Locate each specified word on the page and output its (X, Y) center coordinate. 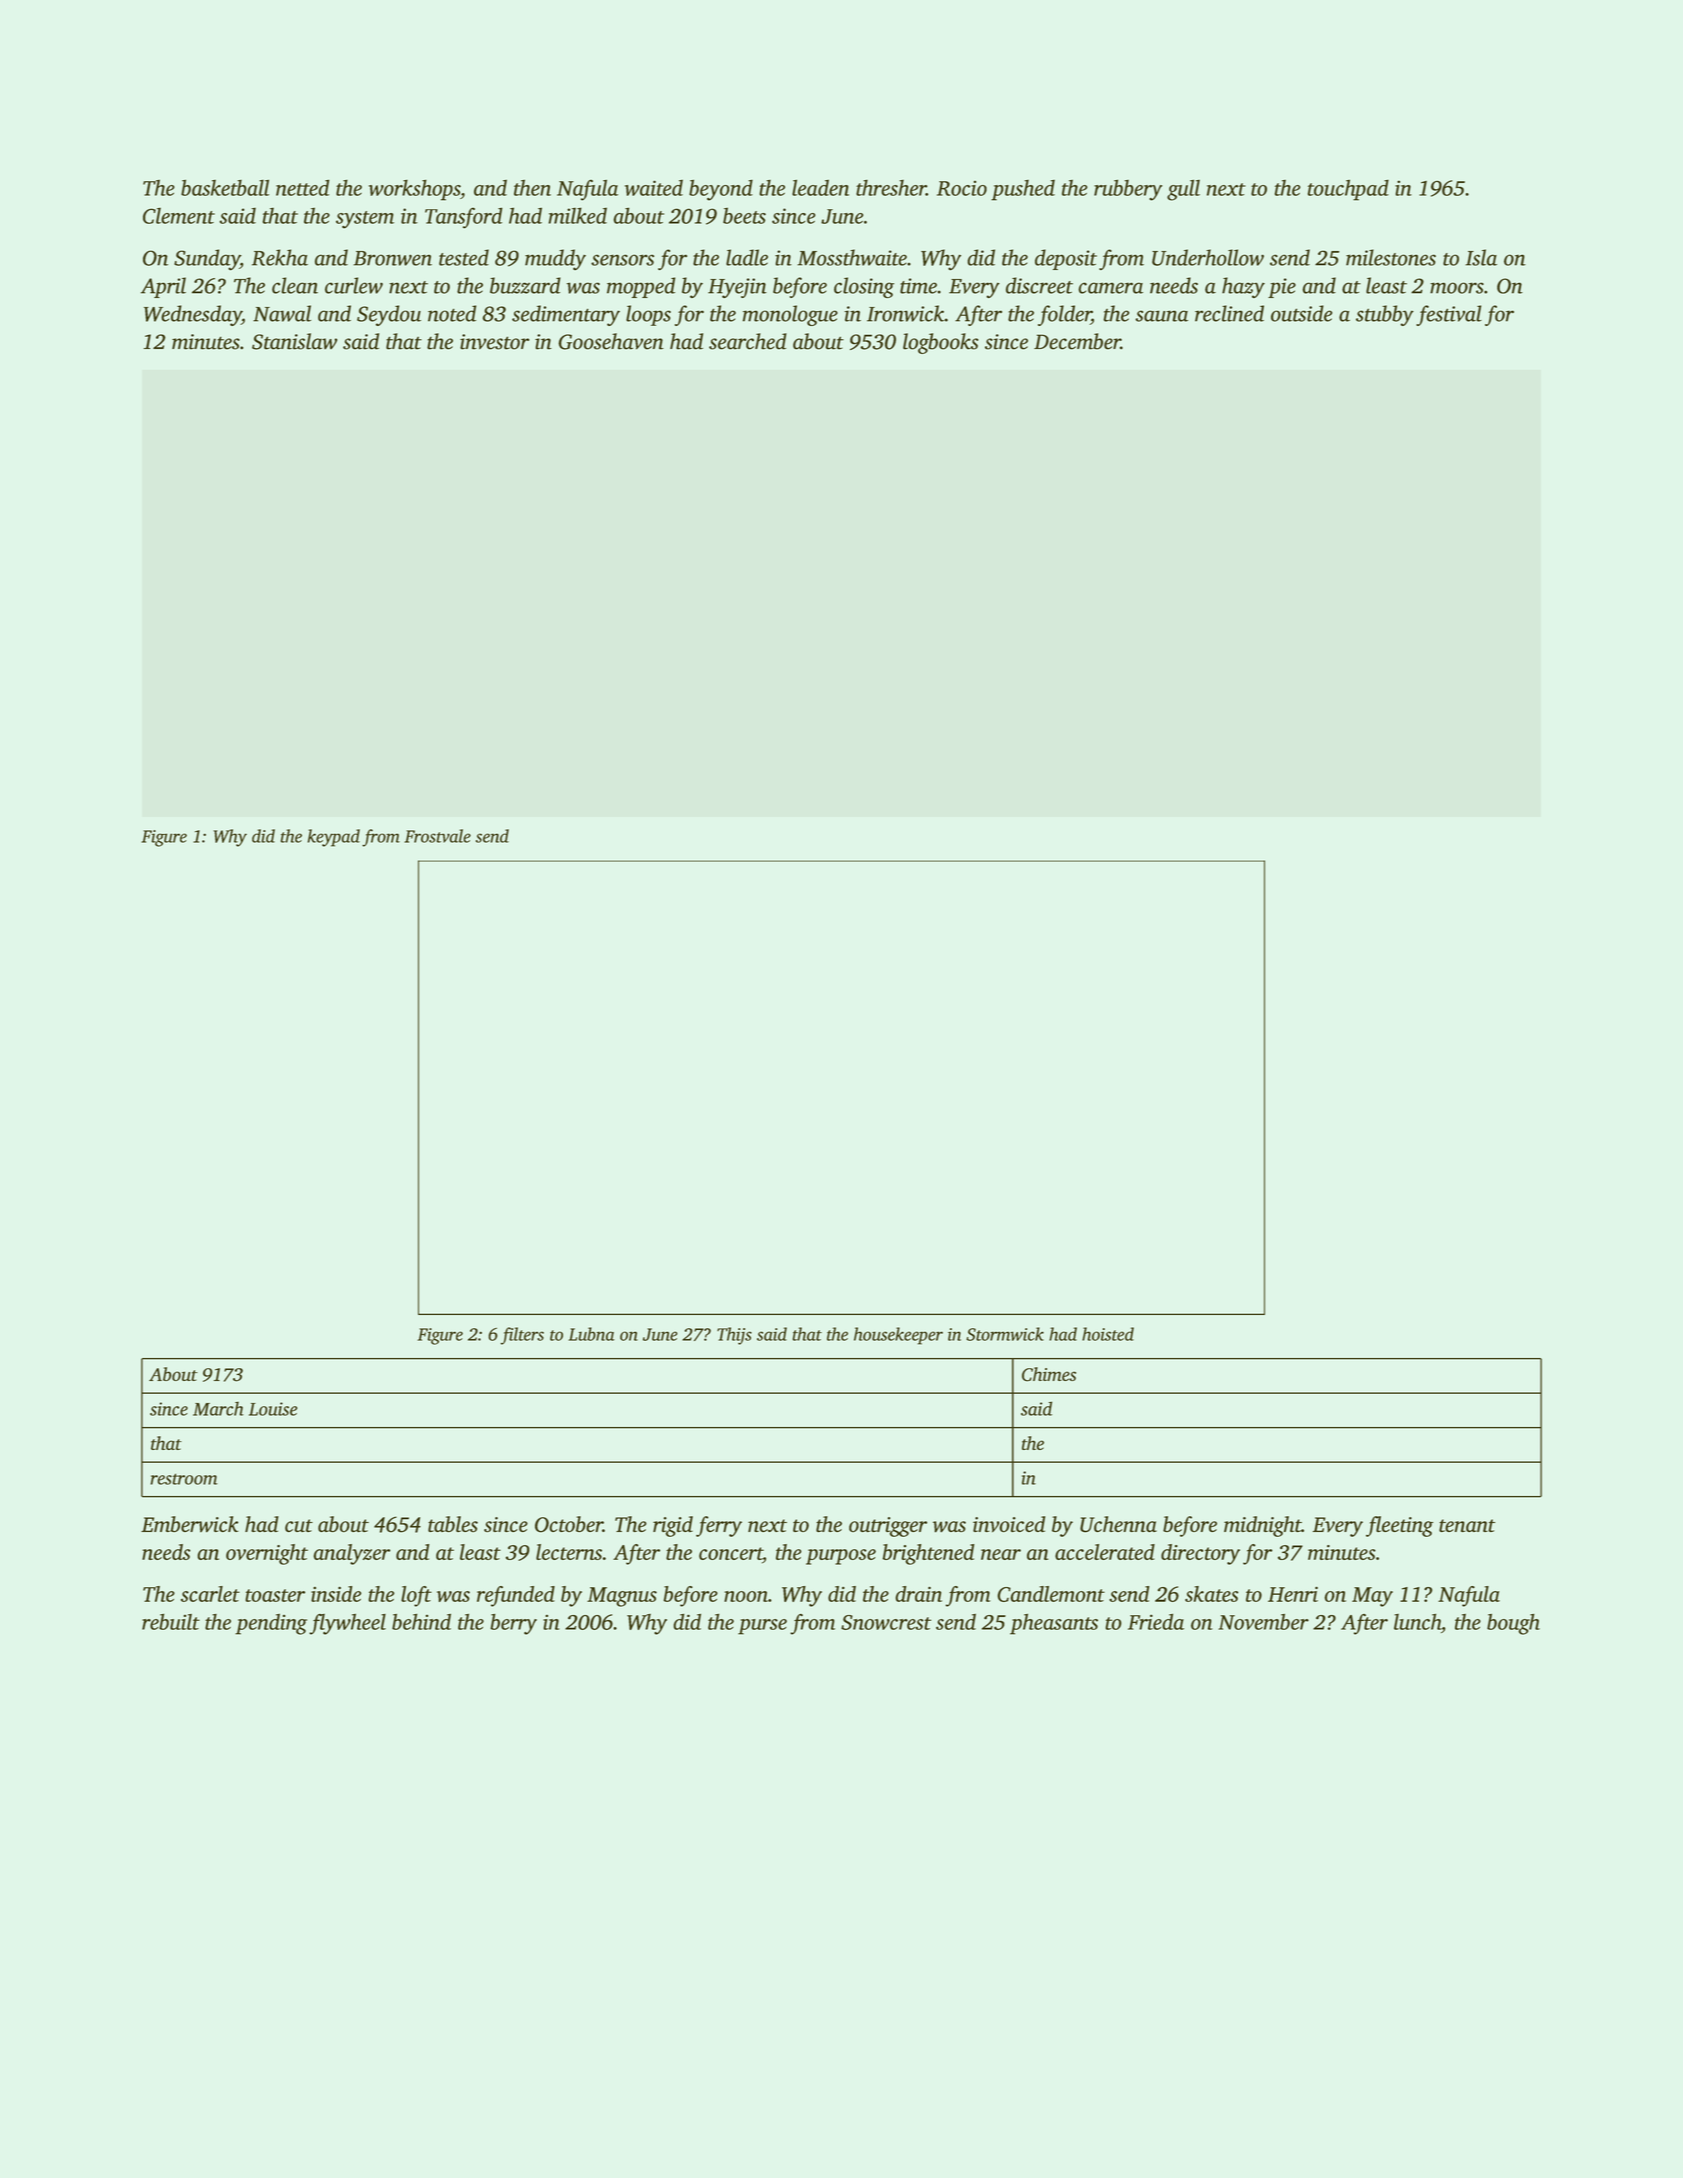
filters (522, 1336)
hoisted (1108, 1334)
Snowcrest (886, 1622)
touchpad (1348, 190)
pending (271, 1624)
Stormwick (1005, 1334)
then (532, 187)
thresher (891, 188)
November (1263, 1622)
